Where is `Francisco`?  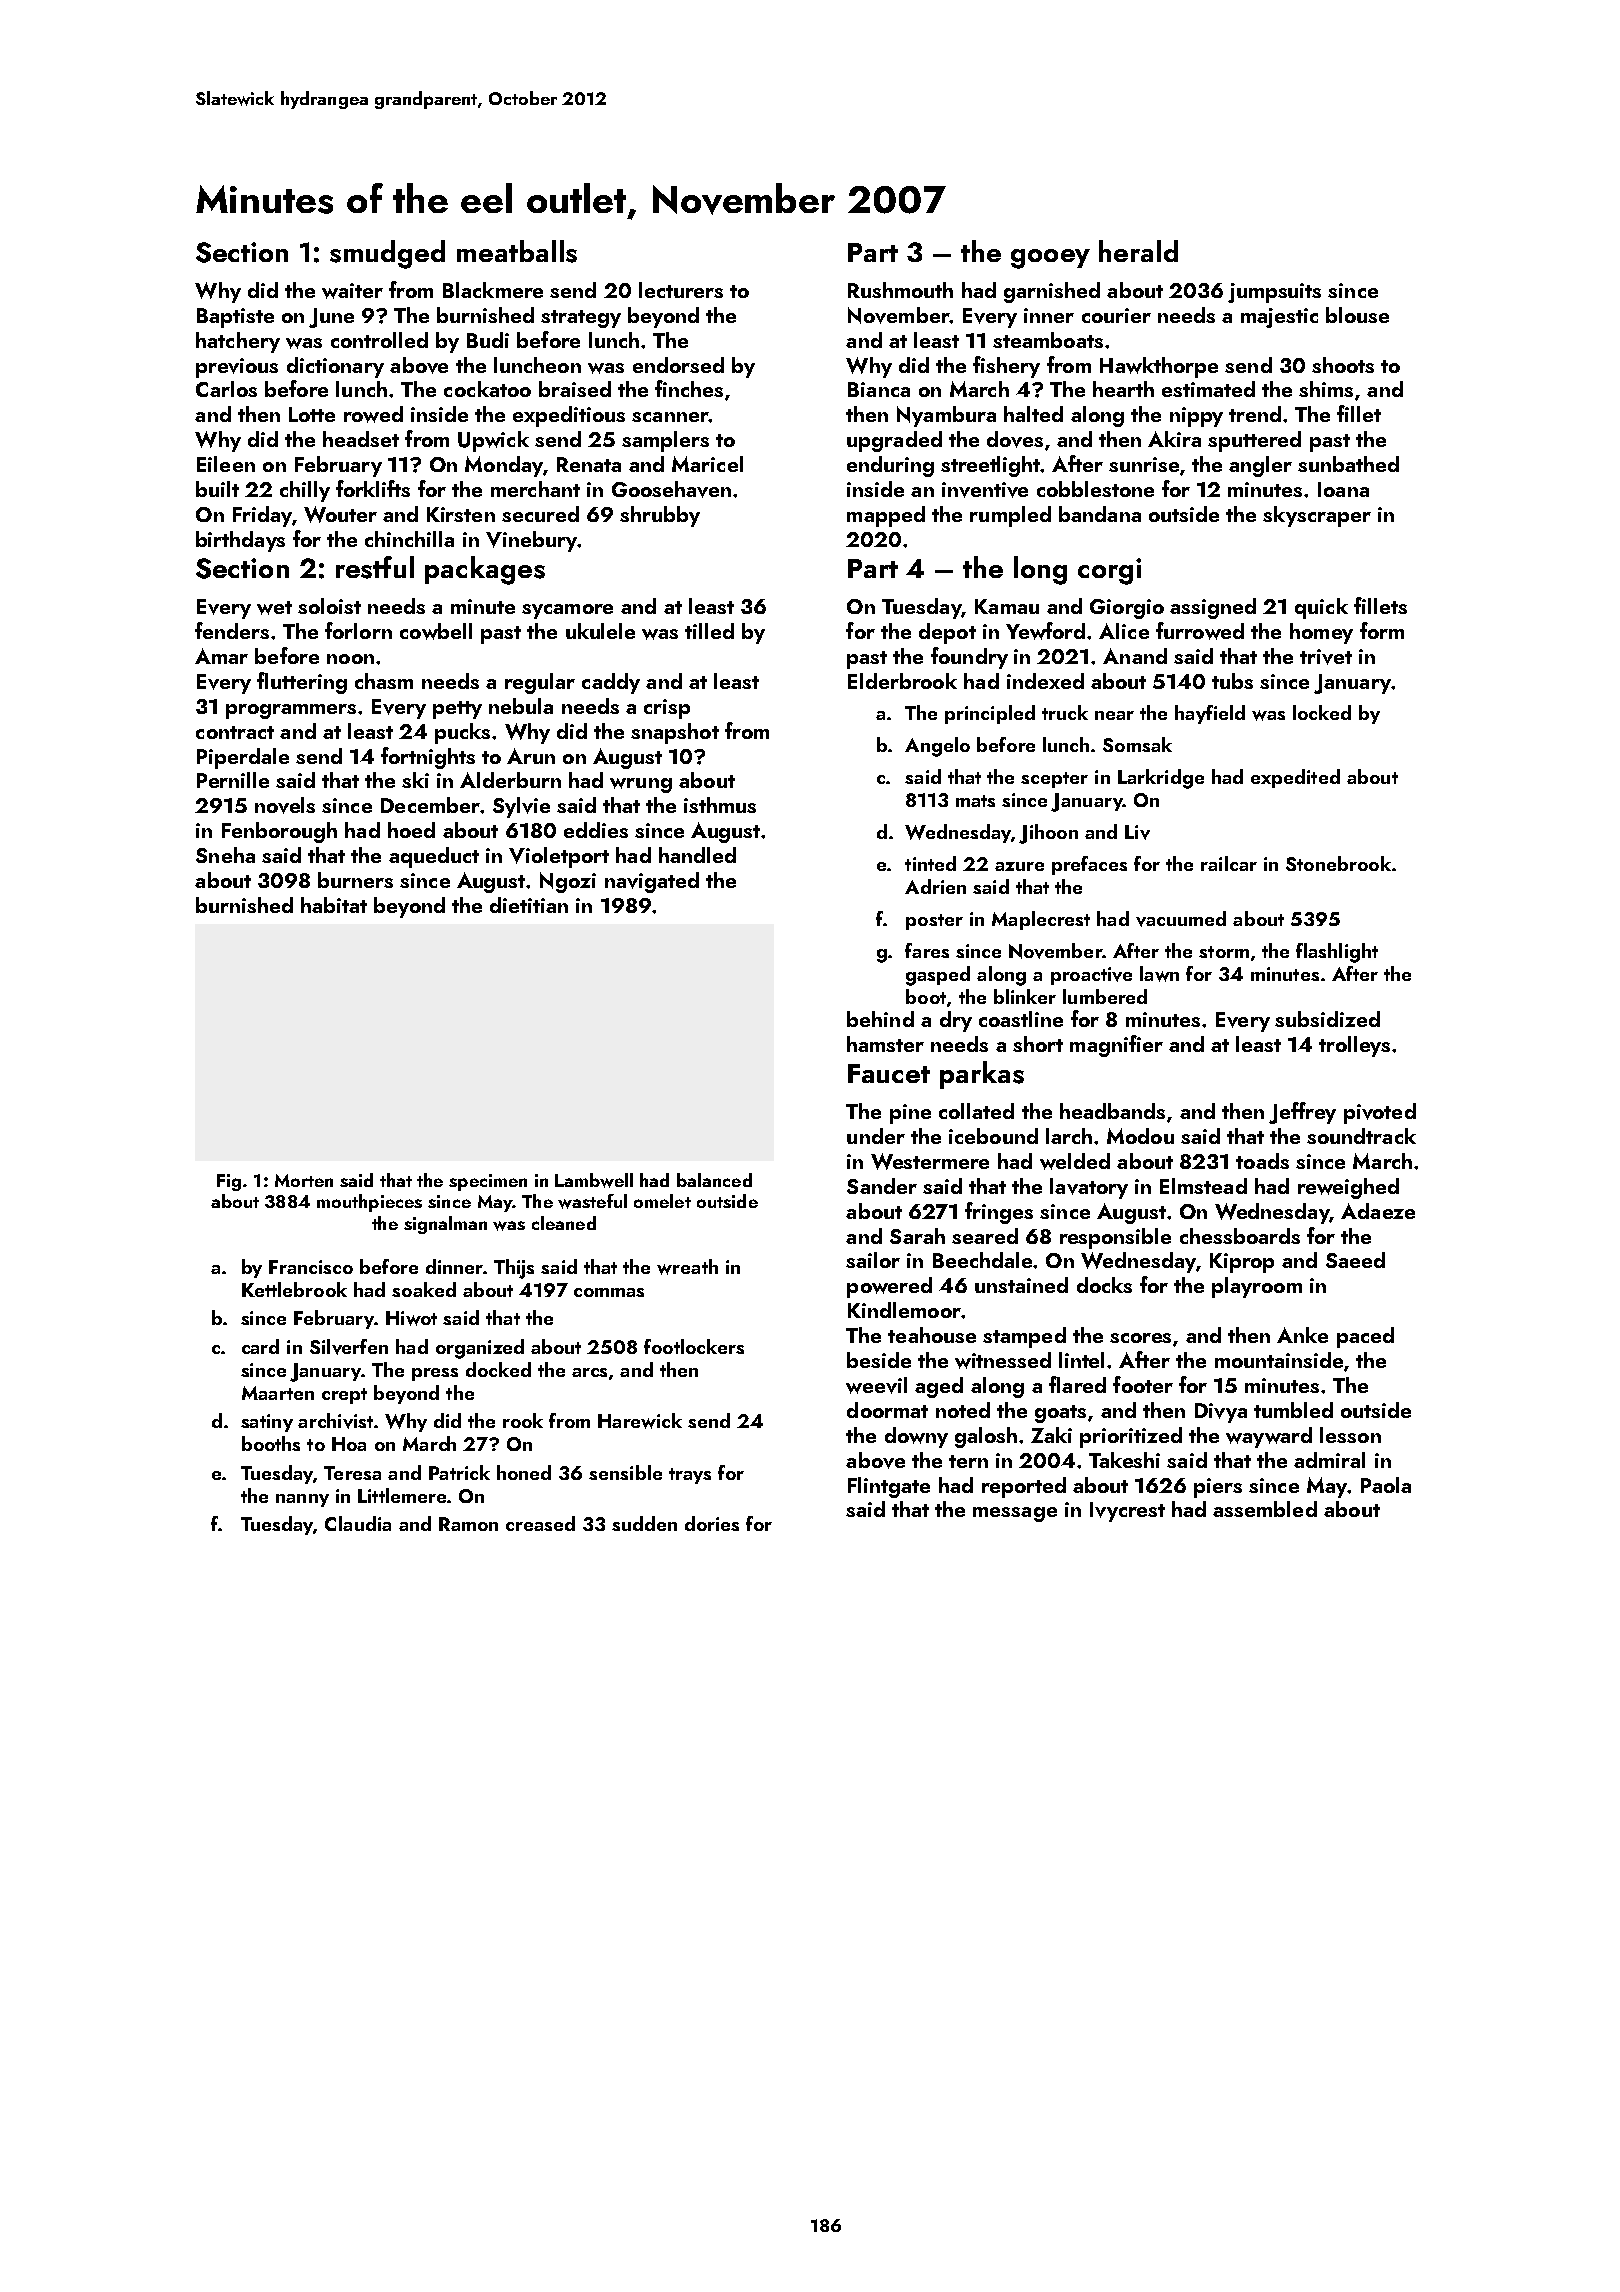 Francisco is located at coordinates (311, 1267).
